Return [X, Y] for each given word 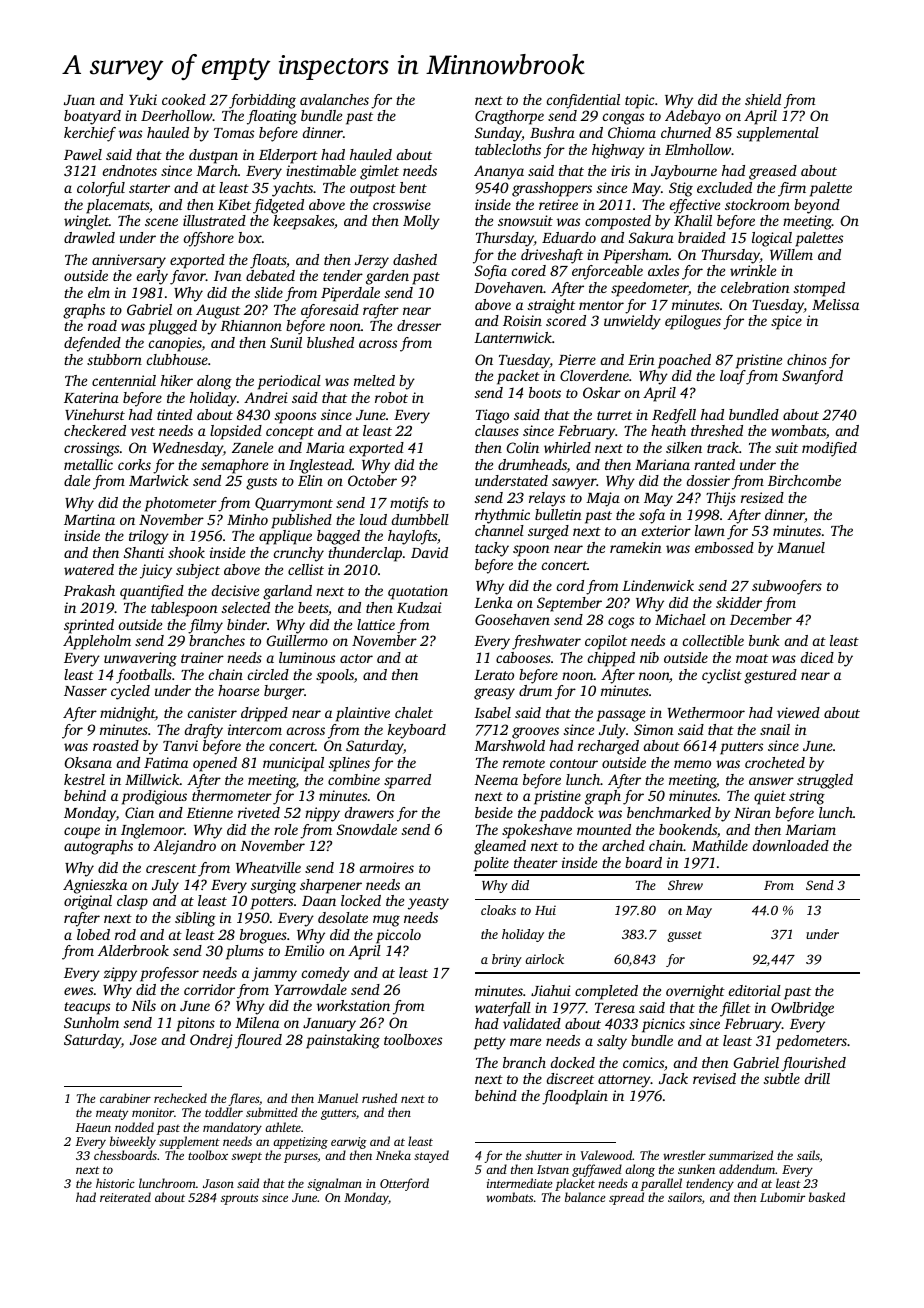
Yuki [143, 99]
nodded [134, 1127]
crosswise [402, 204]
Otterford [404, 1184]
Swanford [812, 377]
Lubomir [782, 1197]
